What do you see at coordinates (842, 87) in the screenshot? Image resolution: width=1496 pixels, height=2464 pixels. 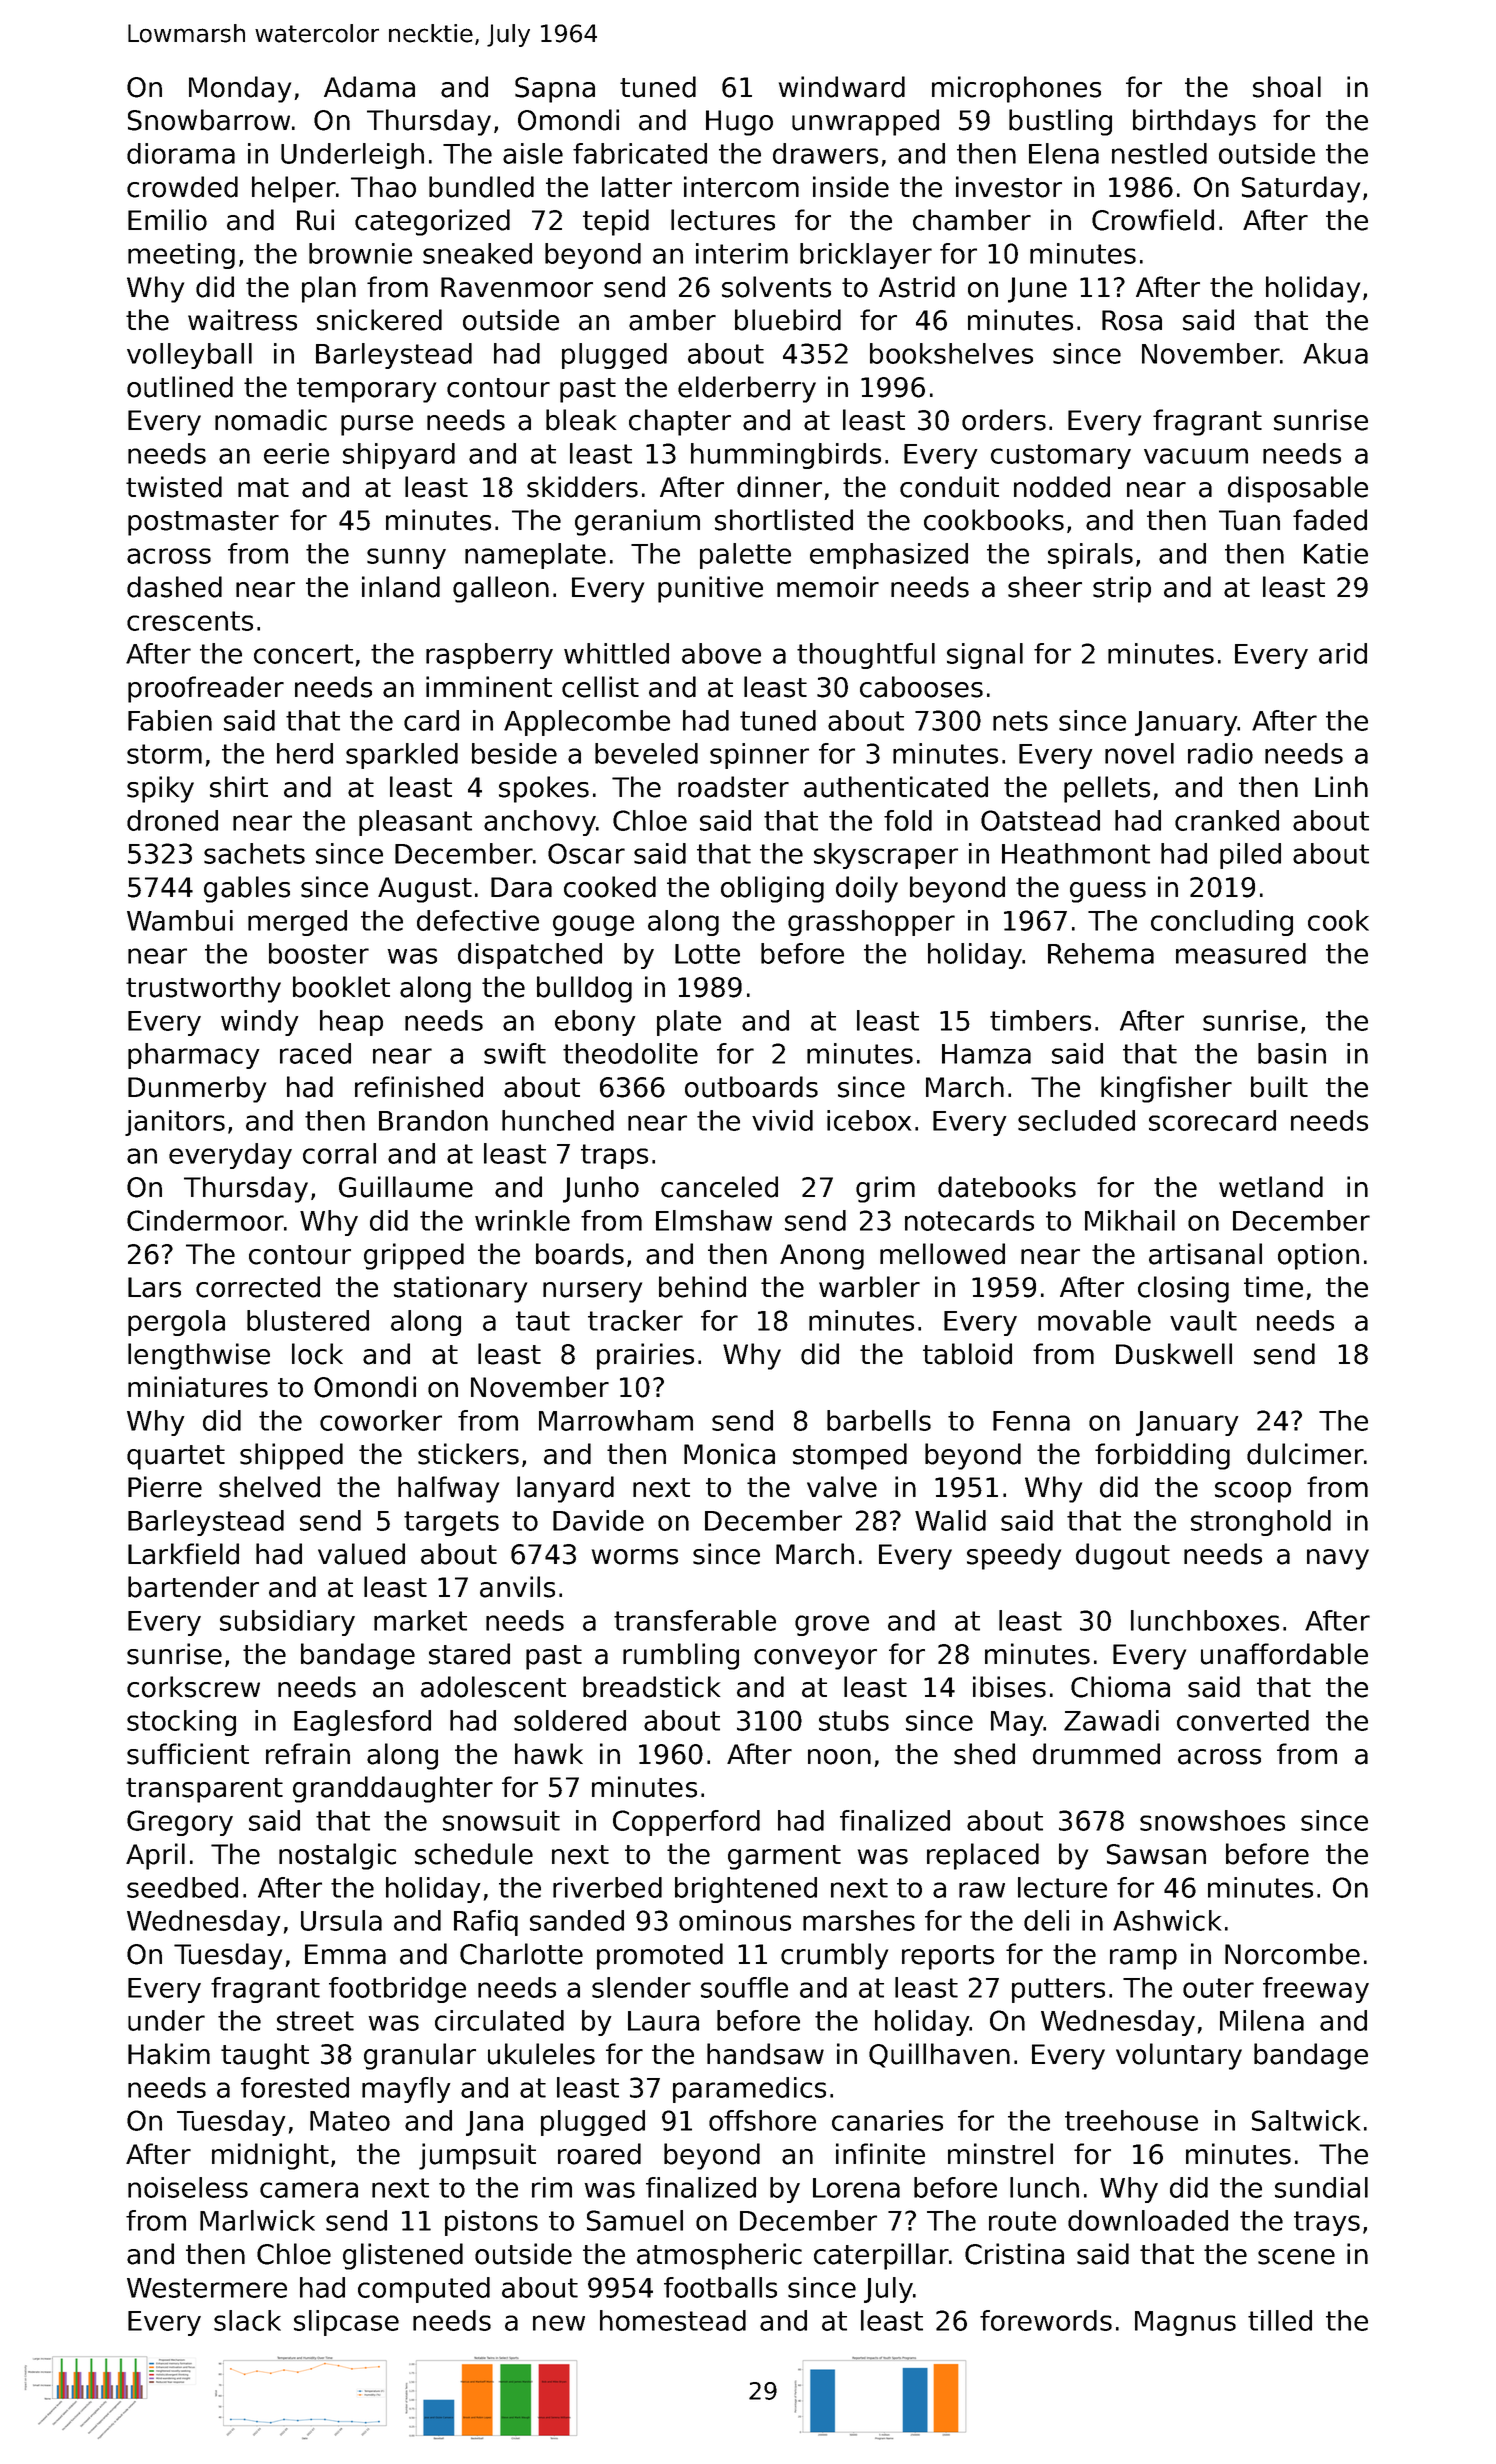 I see `windward` at bounding box center [842, 87].
